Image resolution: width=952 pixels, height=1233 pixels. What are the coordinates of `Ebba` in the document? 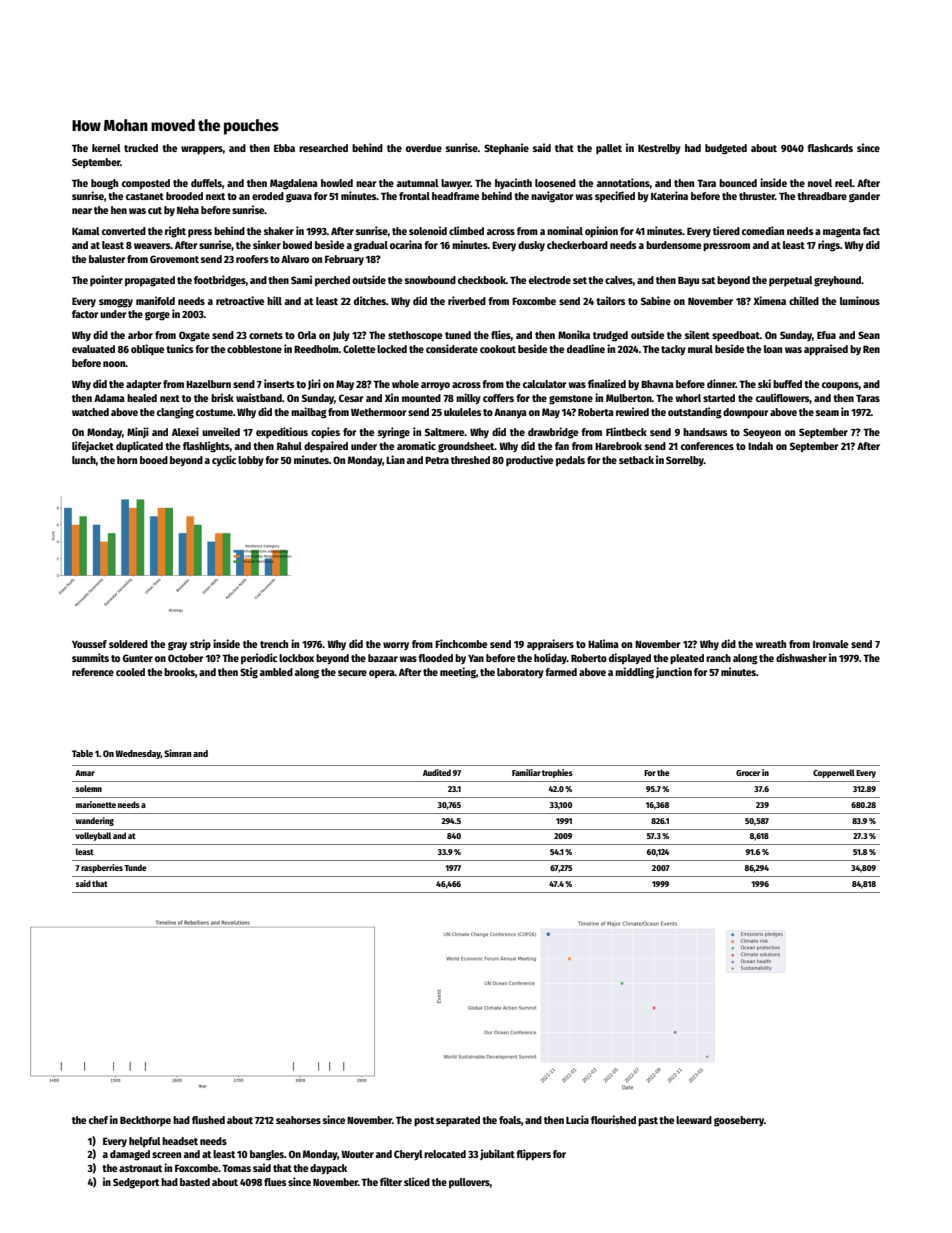 It's located at (284, 148).
